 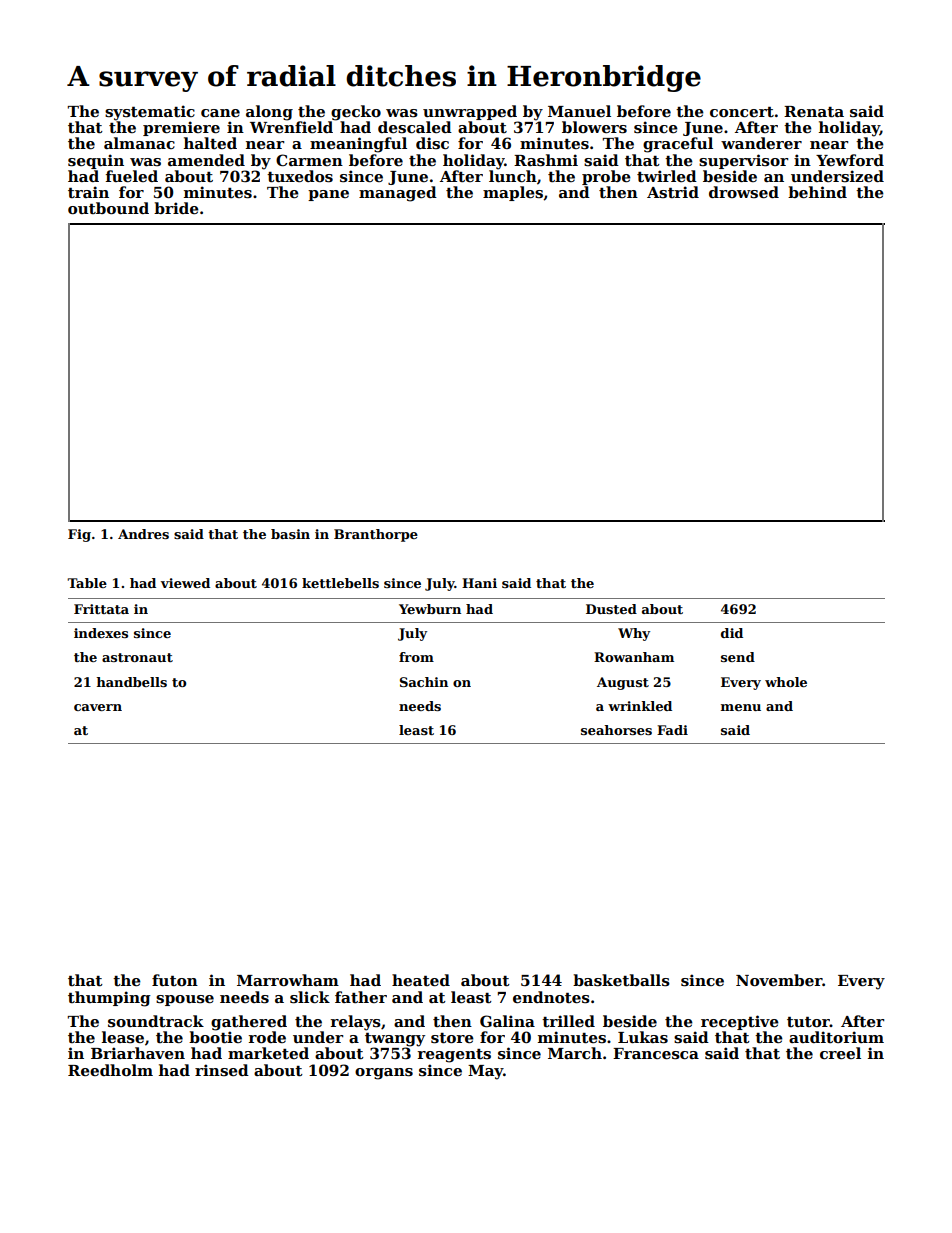 What do you see at coordinates (181, 128) in the screenshot?
I see `premiere` at bounding box center [181, 128].
